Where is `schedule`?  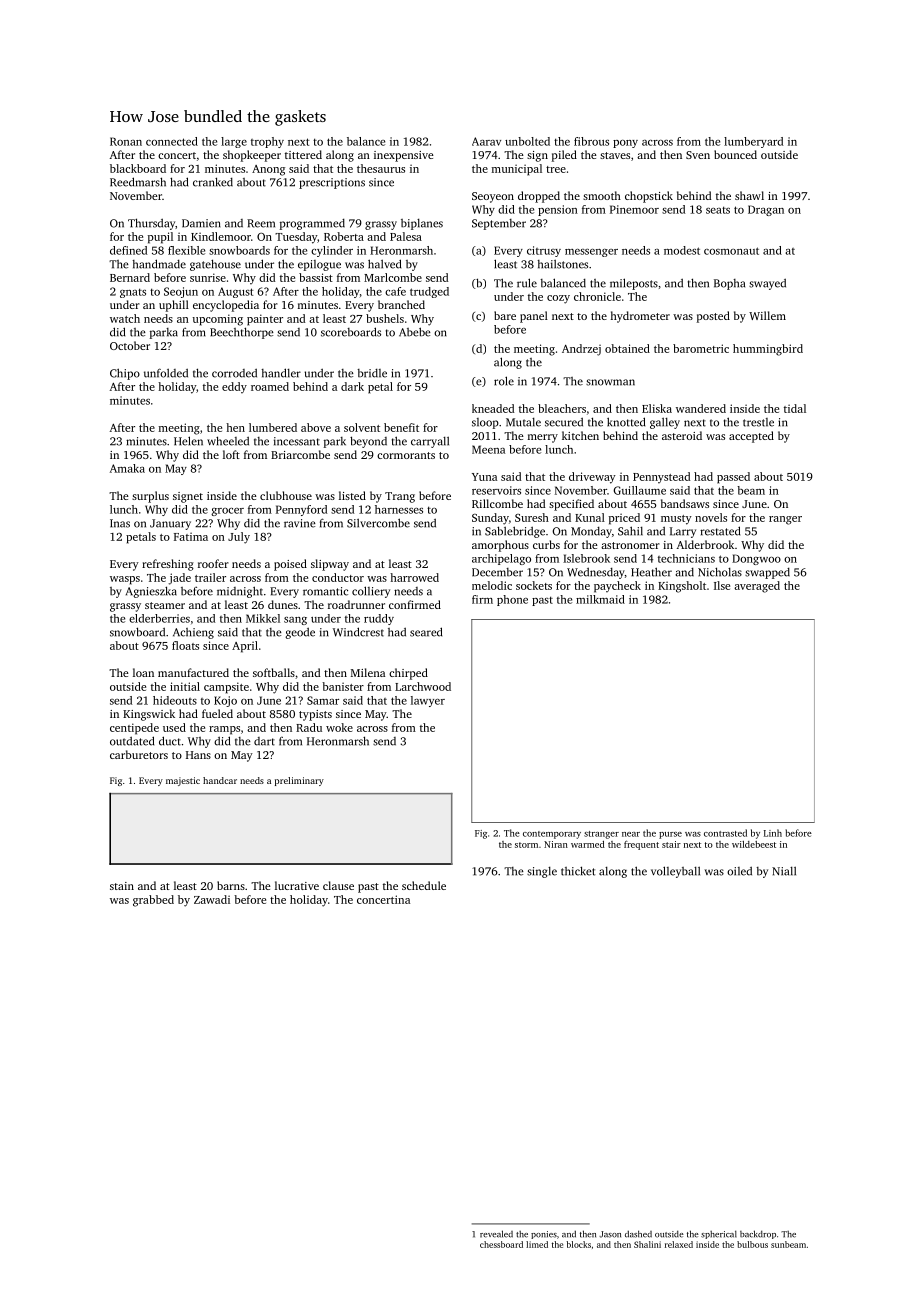
schedule is located at coordinates (424, 885).
